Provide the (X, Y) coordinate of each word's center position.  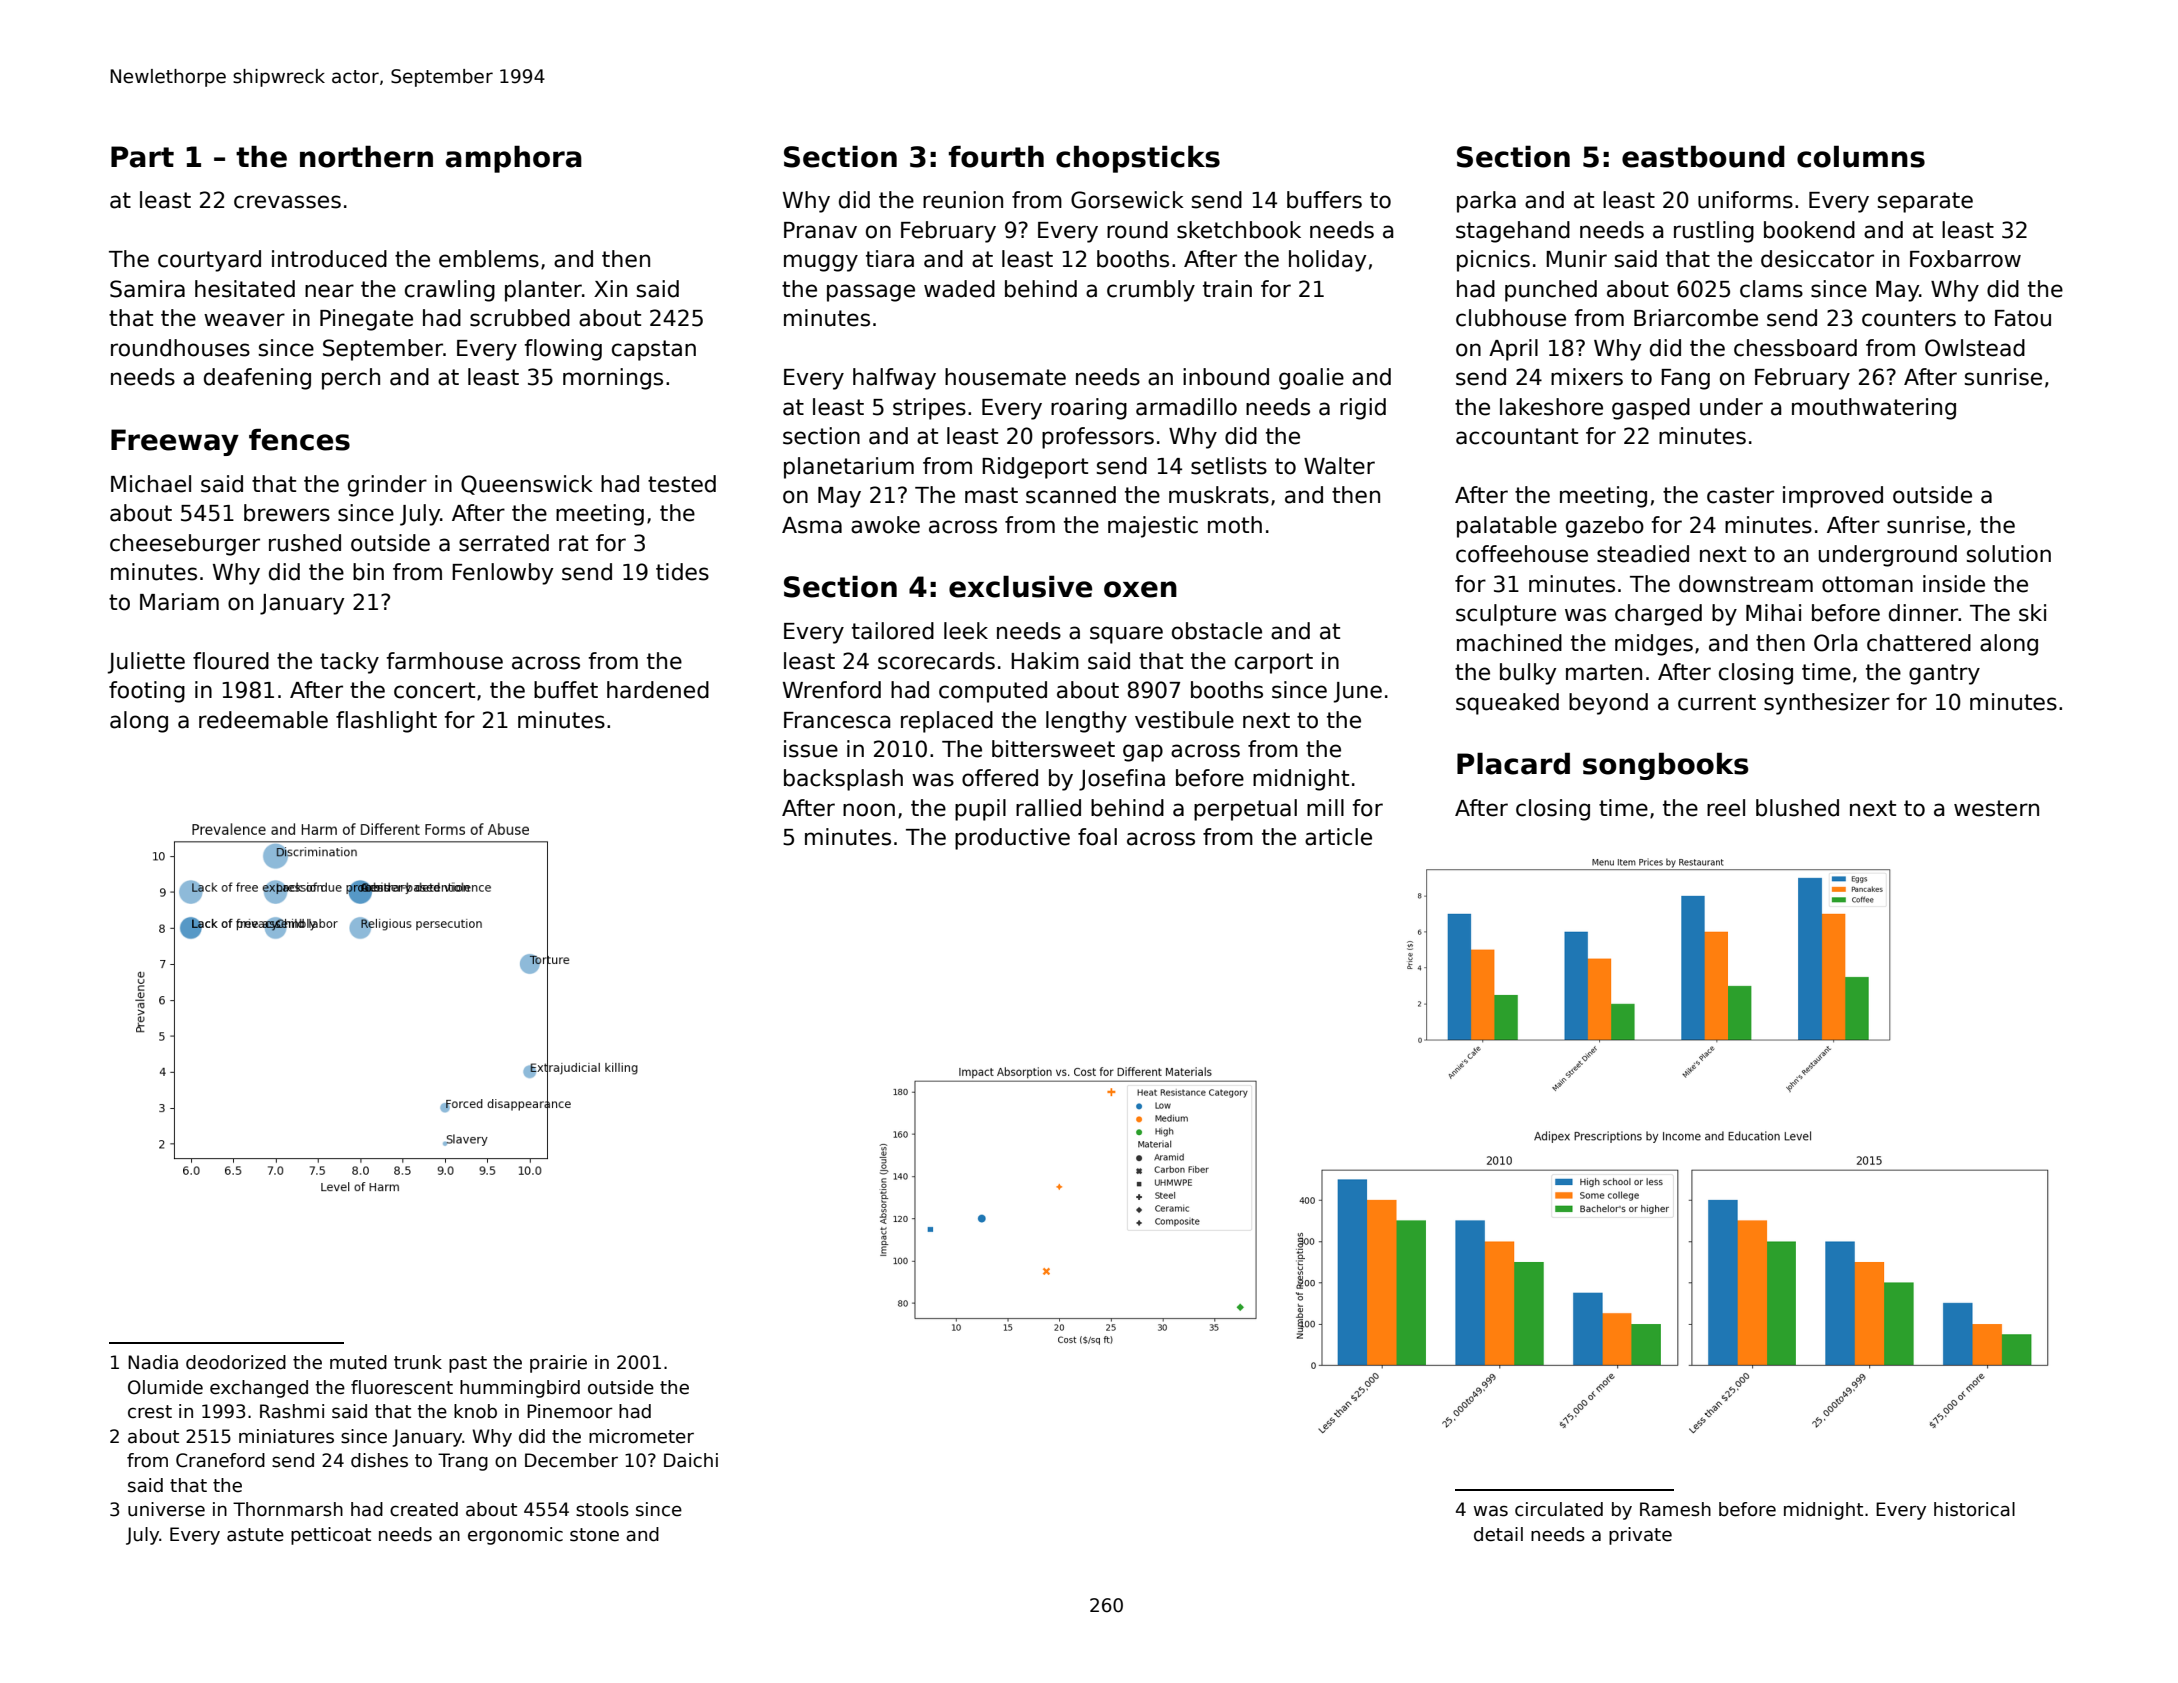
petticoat (331, 1536)
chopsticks (1138, 159)
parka (1486, 202)
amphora (514, 159)
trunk (418, 1362)
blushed (1797, 808)
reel (1726, 808)
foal (1097, 837)
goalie (1311, 379)
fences (299, 439)
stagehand (1513, 232)
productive (1012, 839)
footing (147, 692)
